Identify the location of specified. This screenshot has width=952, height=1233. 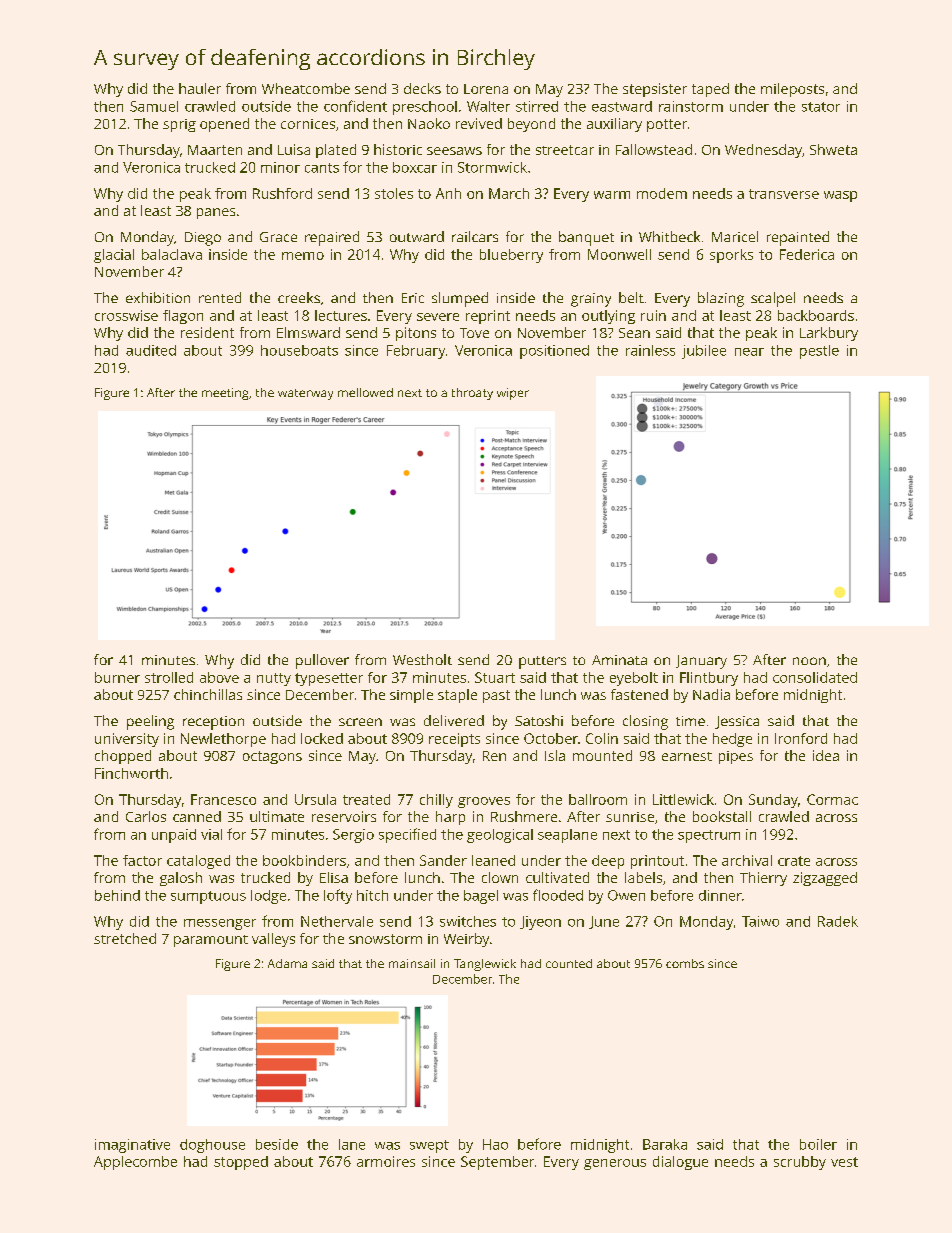
(407, 835).
